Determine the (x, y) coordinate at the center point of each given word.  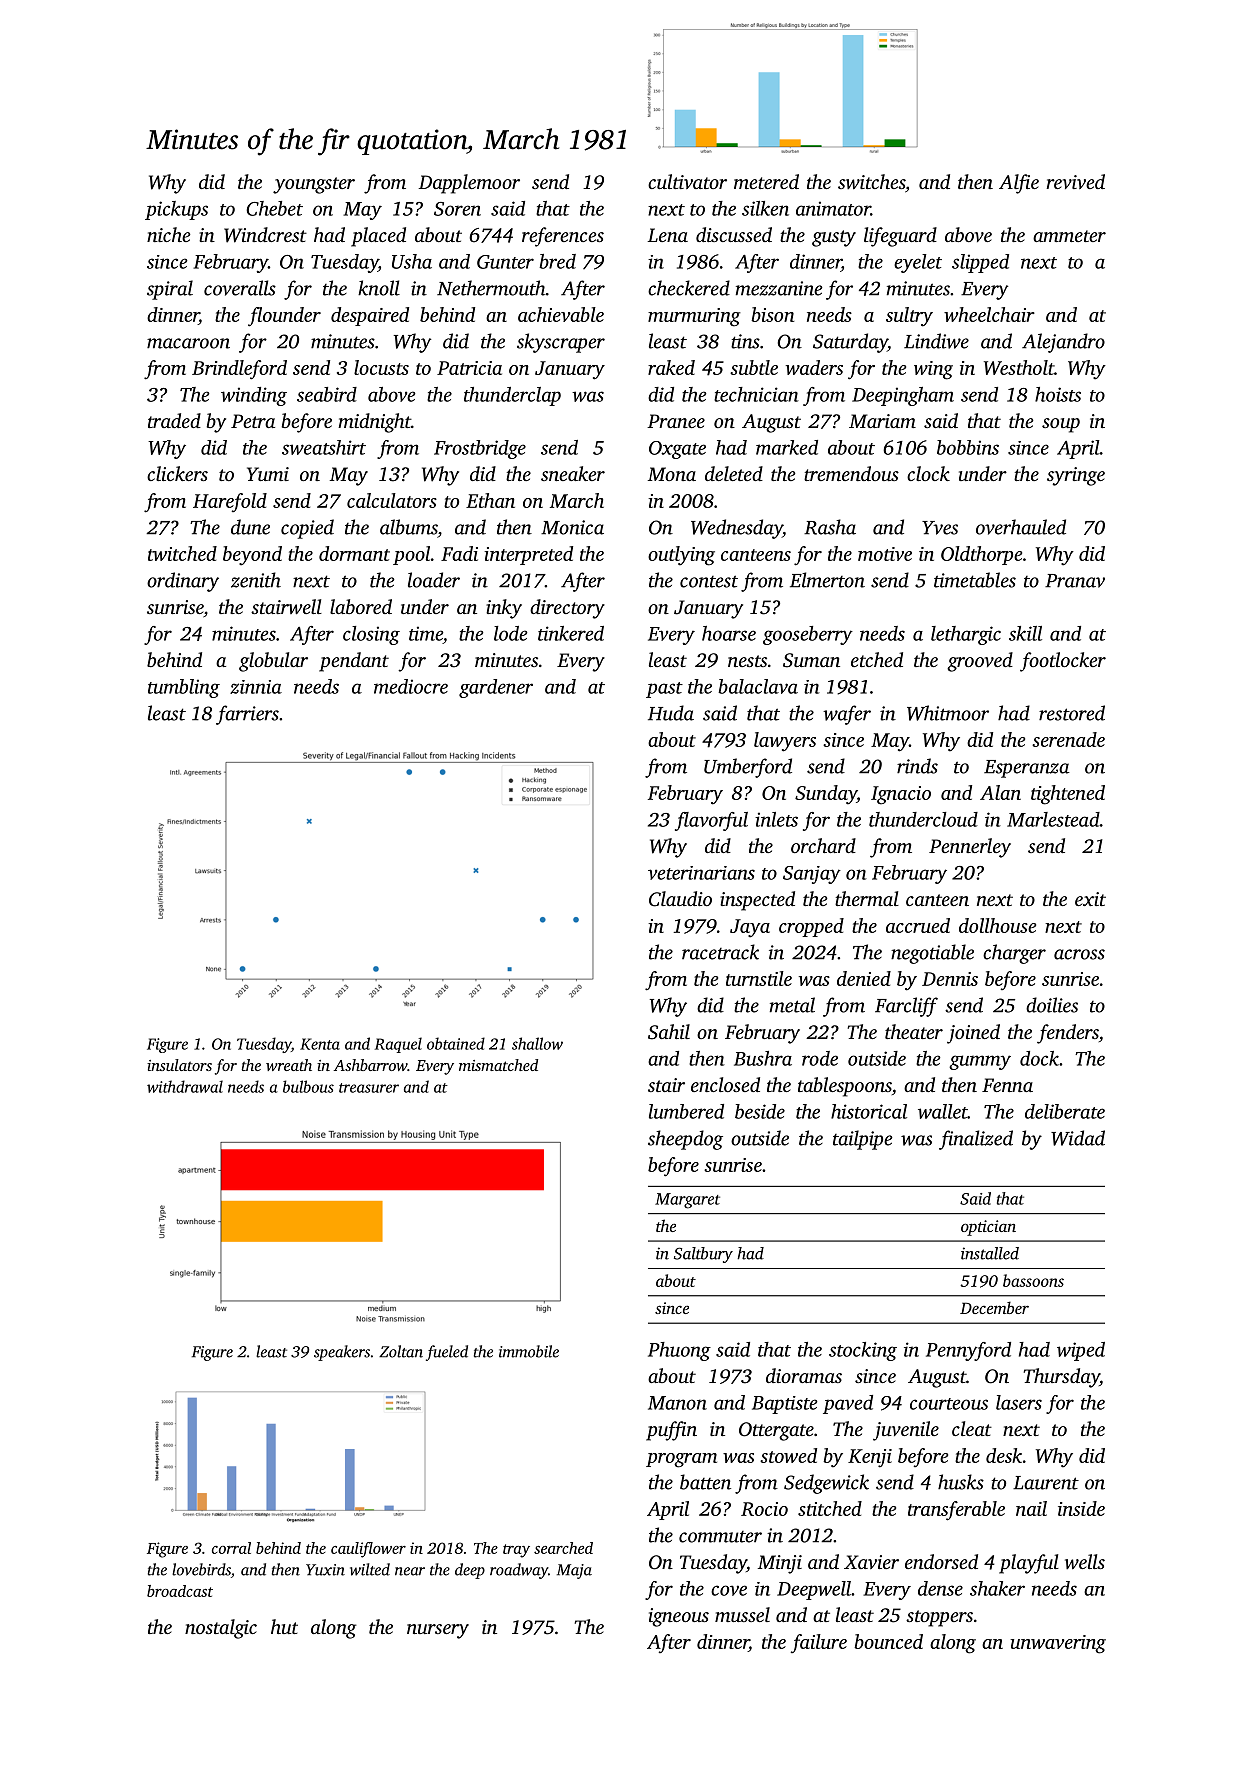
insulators (179, 1065)
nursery (438, 1631)
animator (833, 208)
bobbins (968, 447)
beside (760, 1111)
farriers (247, 715)
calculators (392, 500)
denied (864, 978)
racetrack (720, 952)
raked (671, 367)
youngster (314, 185)
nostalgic (221, 1629)
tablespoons (845, 1087)
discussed (734, 234)
